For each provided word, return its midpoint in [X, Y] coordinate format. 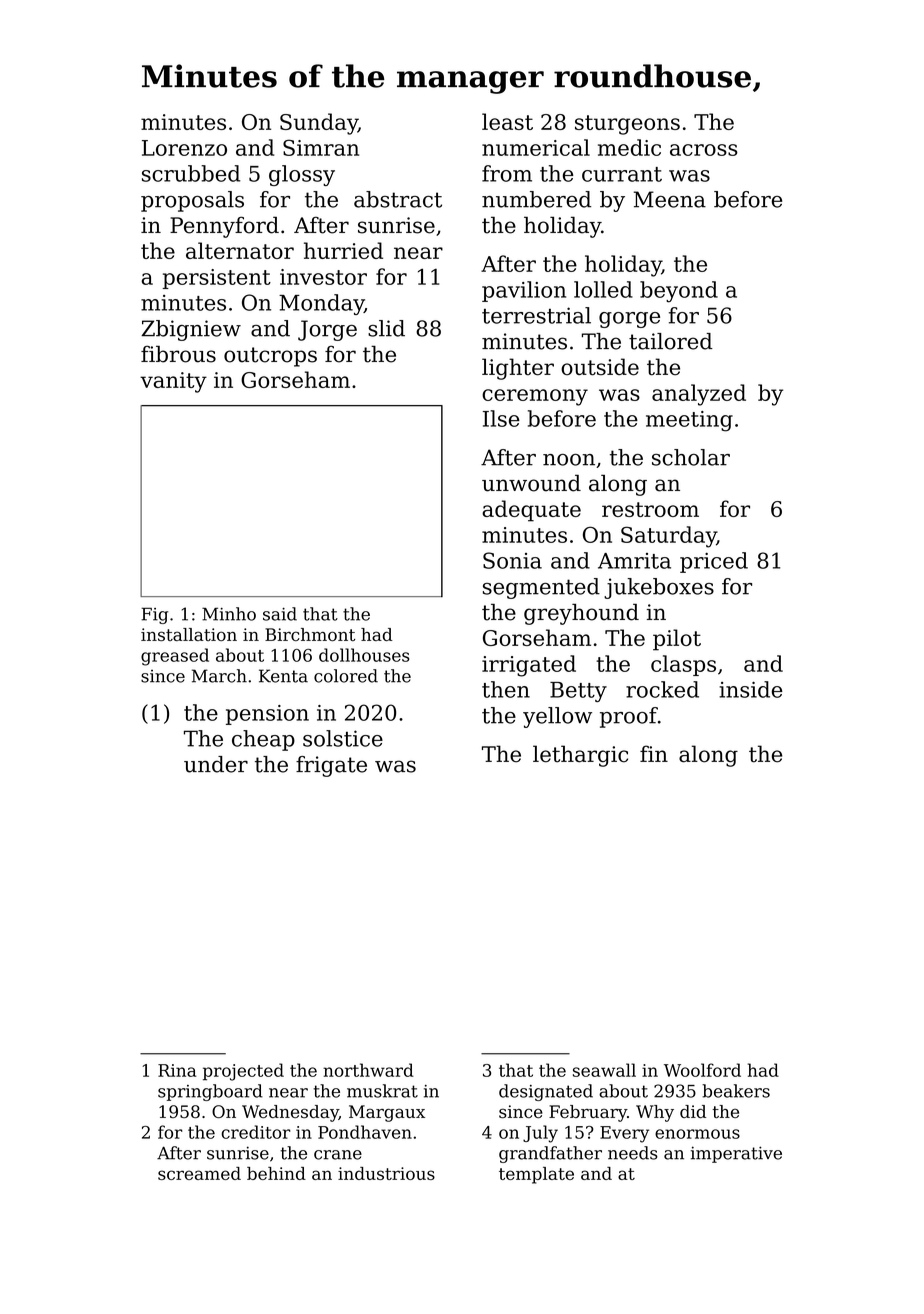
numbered [536, 199]
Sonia [512, 560]
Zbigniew [191, 330]
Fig [154, 615]
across [704, 150]
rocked [662, 689]
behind [276, 1173]
